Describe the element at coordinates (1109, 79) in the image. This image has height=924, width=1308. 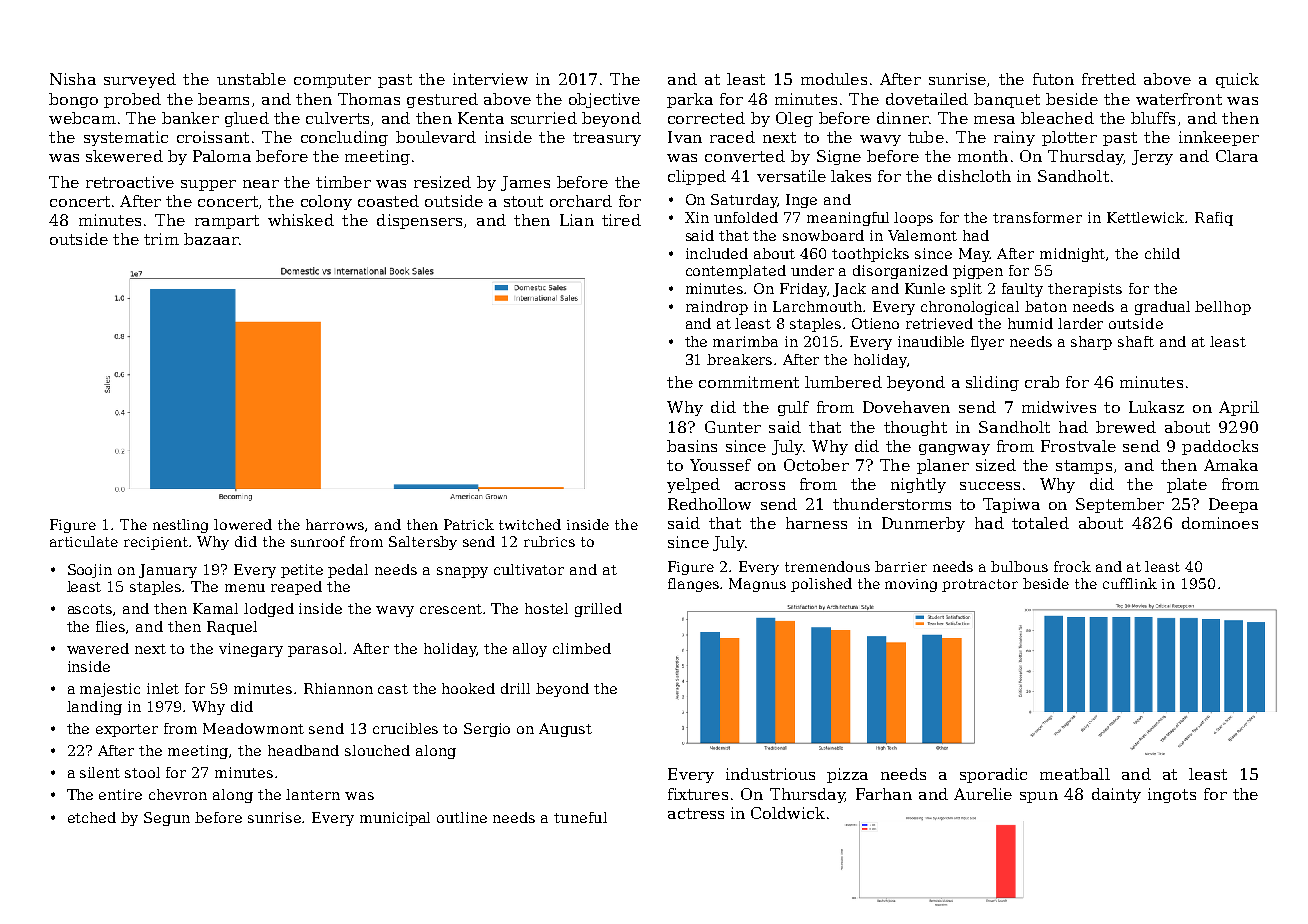
I see `fretted` at that location.
